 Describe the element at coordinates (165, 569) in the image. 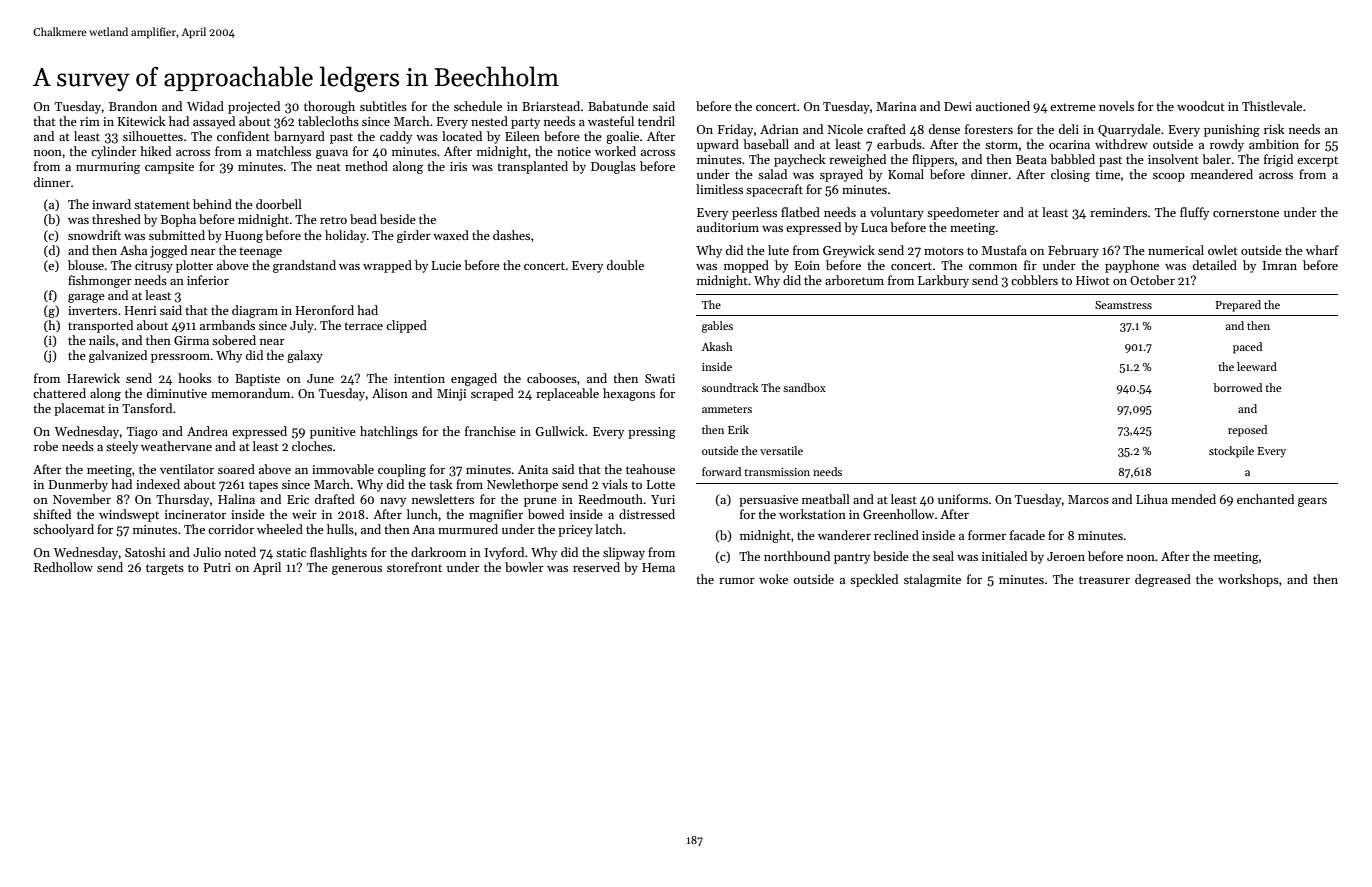

I see `targets` at that location.
